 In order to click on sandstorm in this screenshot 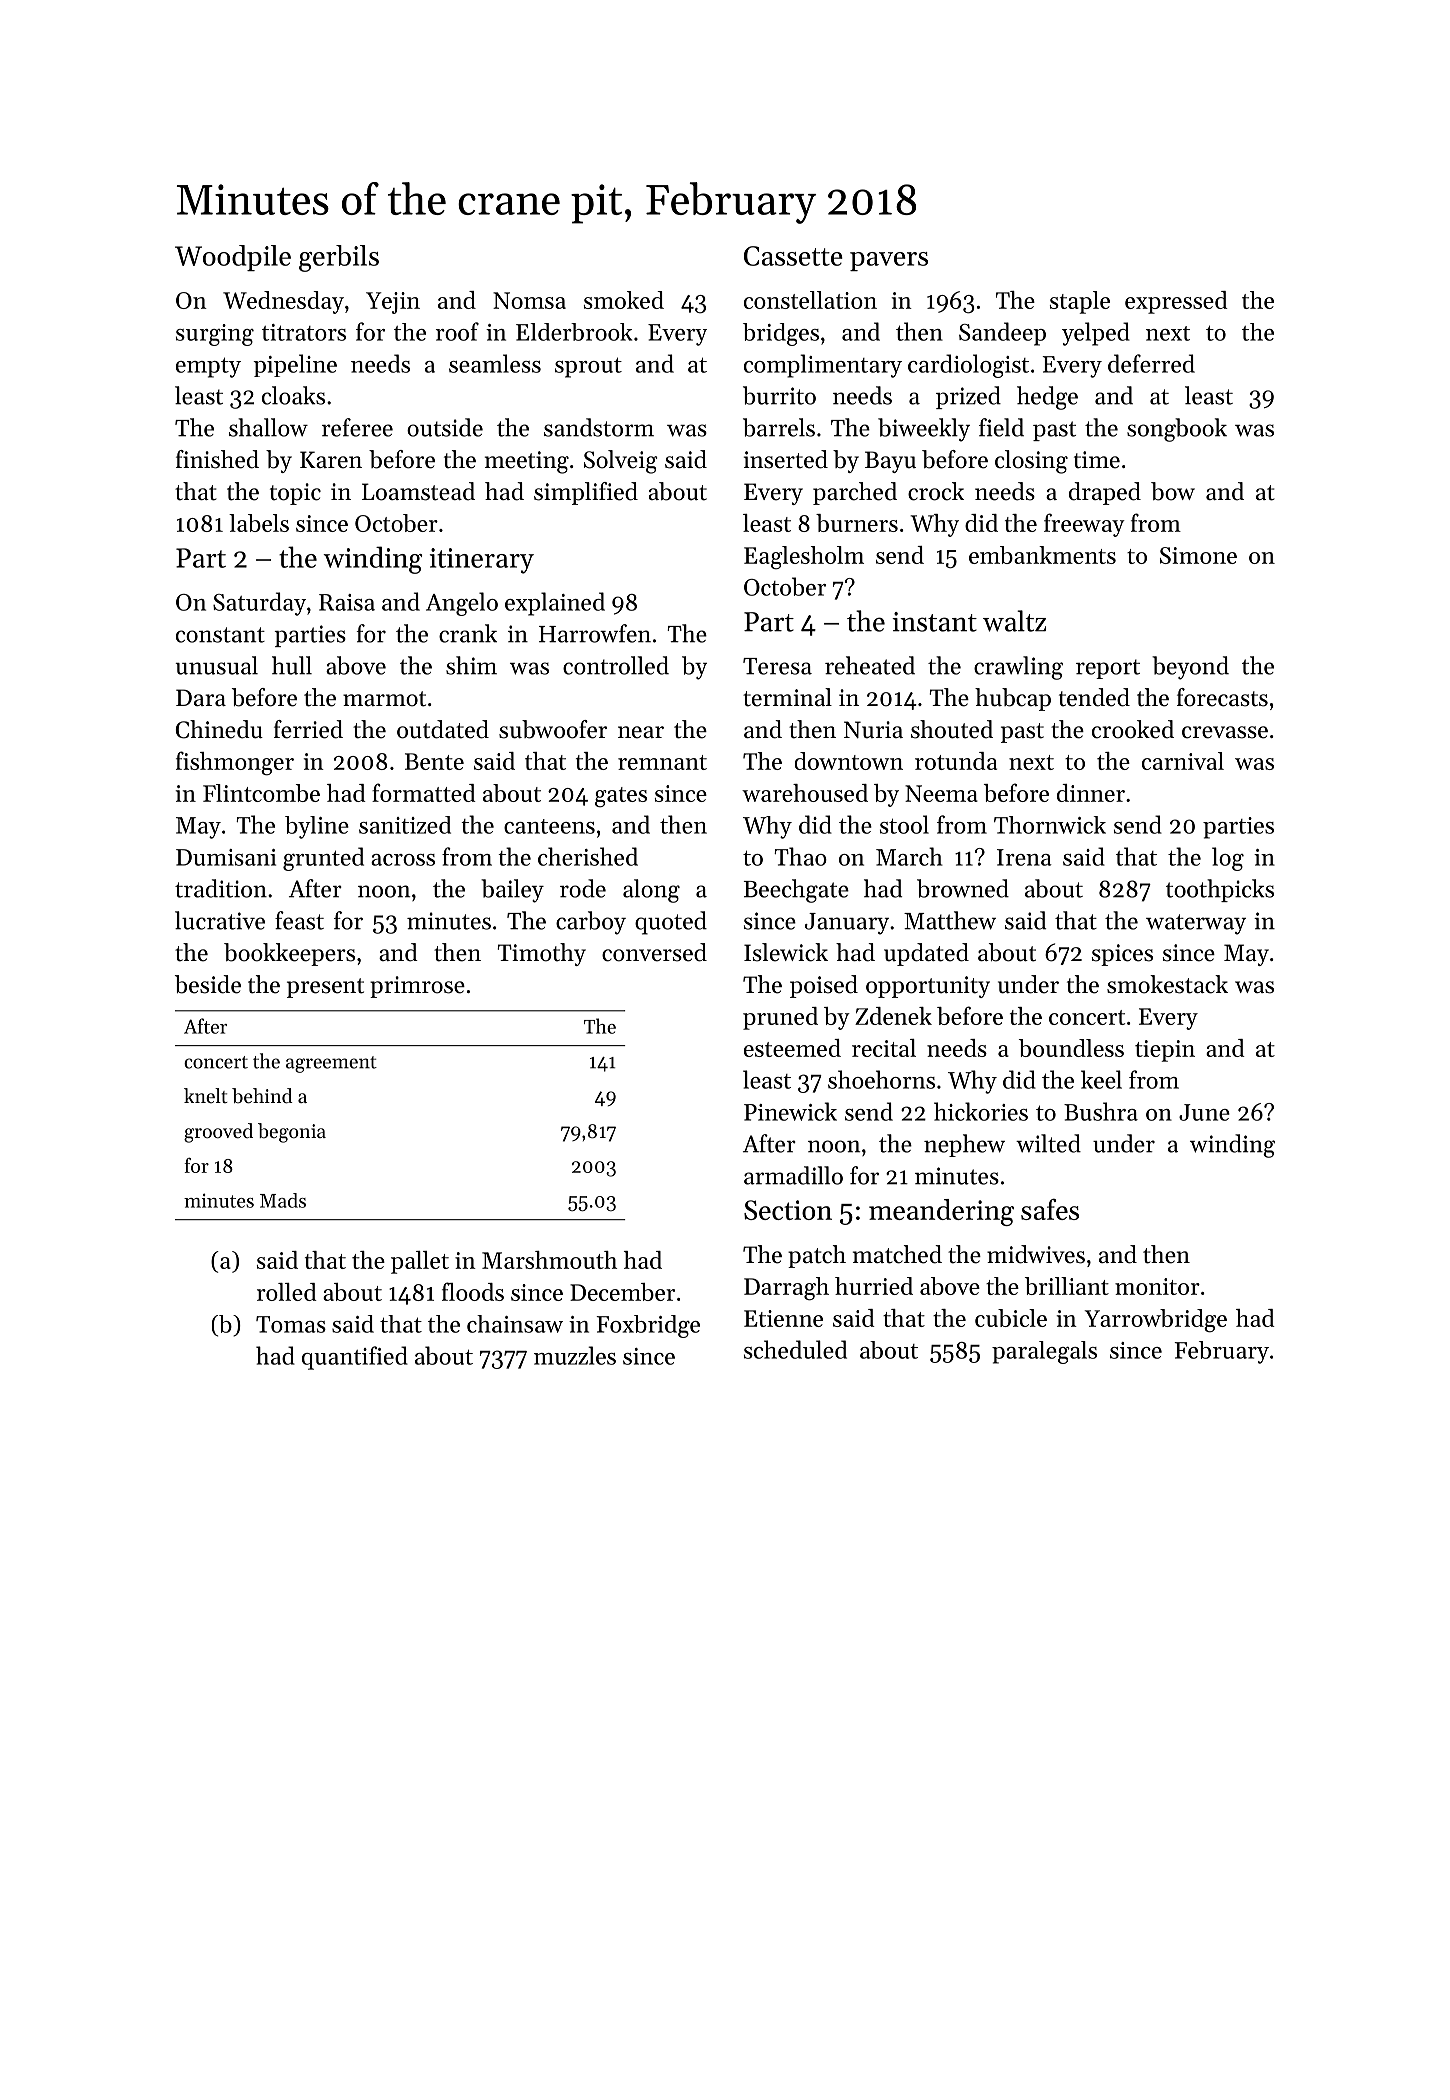, I will do `click(599, 427)`.
